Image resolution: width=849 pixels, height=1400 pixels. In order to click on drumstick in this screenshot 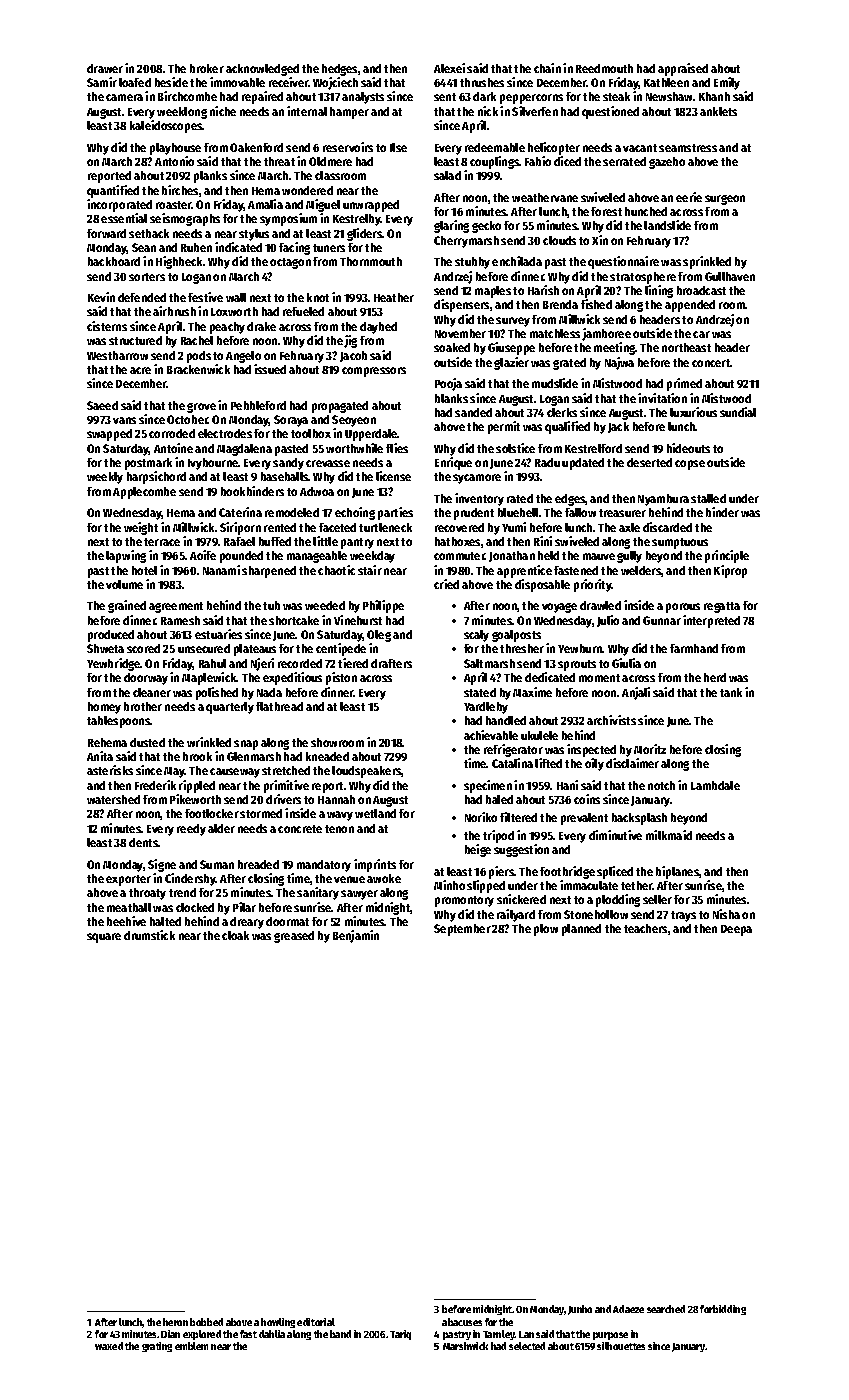, I will do `click(149, 935)`.
